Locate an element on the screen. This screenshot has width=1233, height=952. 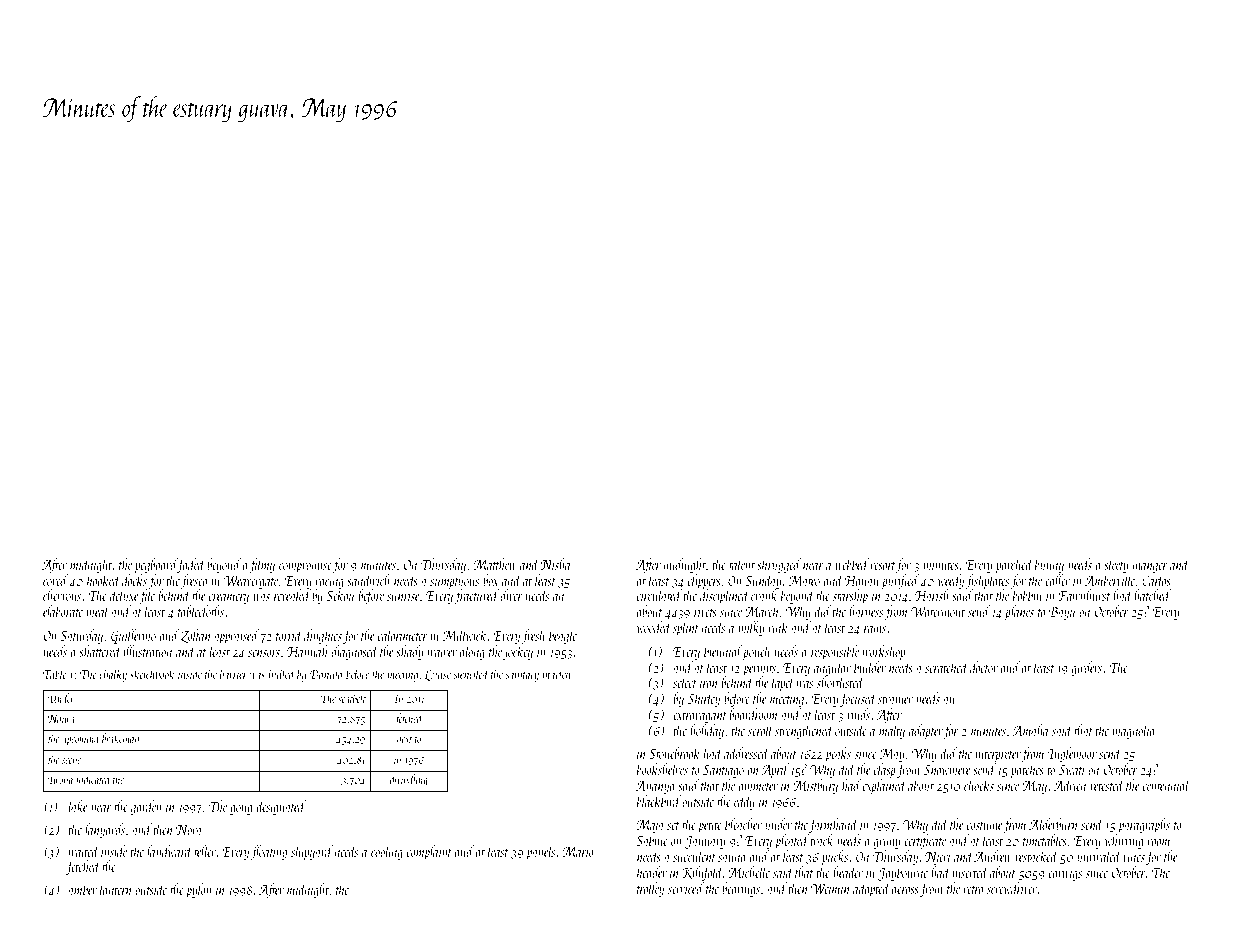
complaint is located at coordinates (429, 852).
